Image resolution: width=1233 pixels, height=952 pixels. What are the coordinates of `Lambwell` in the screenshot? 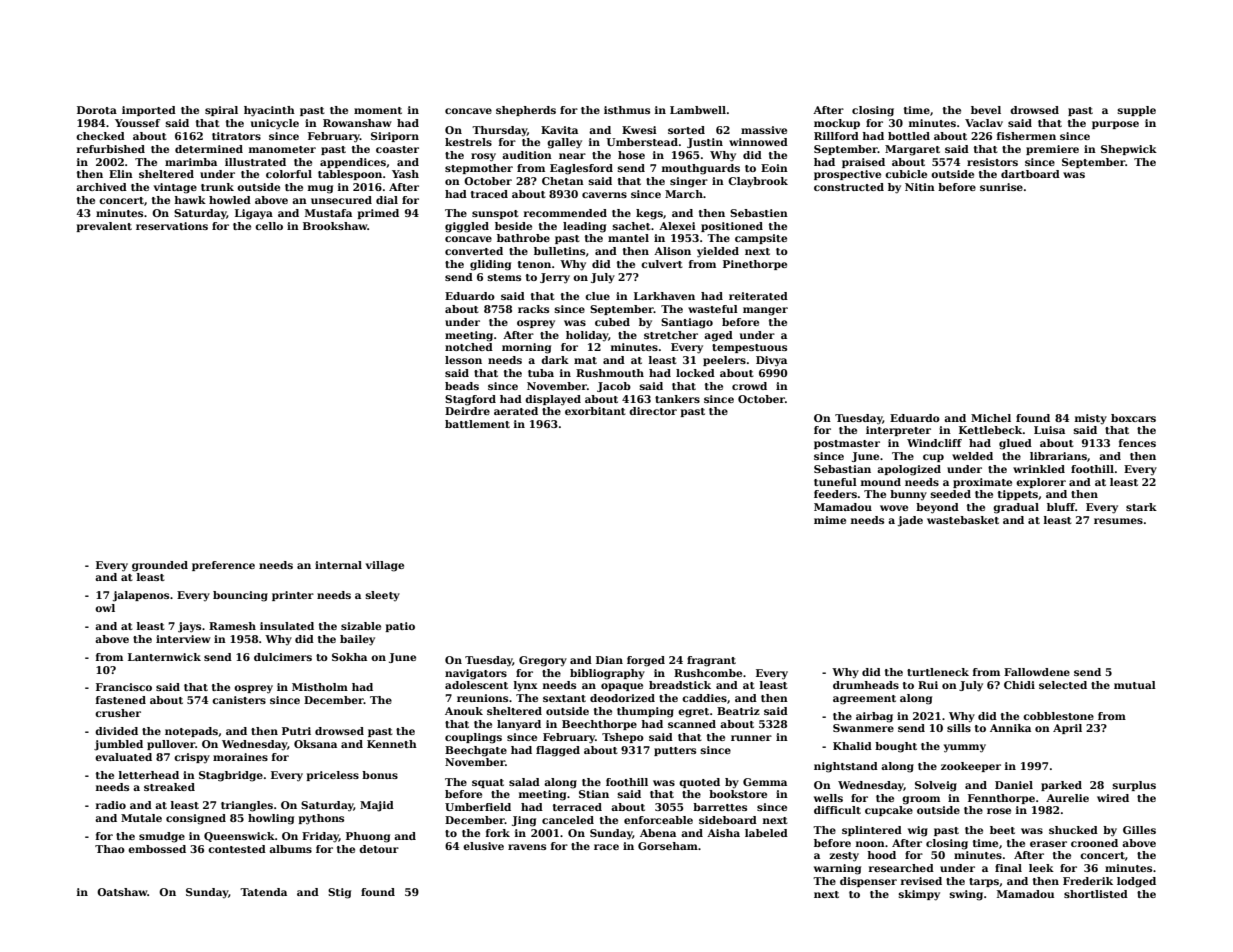 It's located at (698, 110).
